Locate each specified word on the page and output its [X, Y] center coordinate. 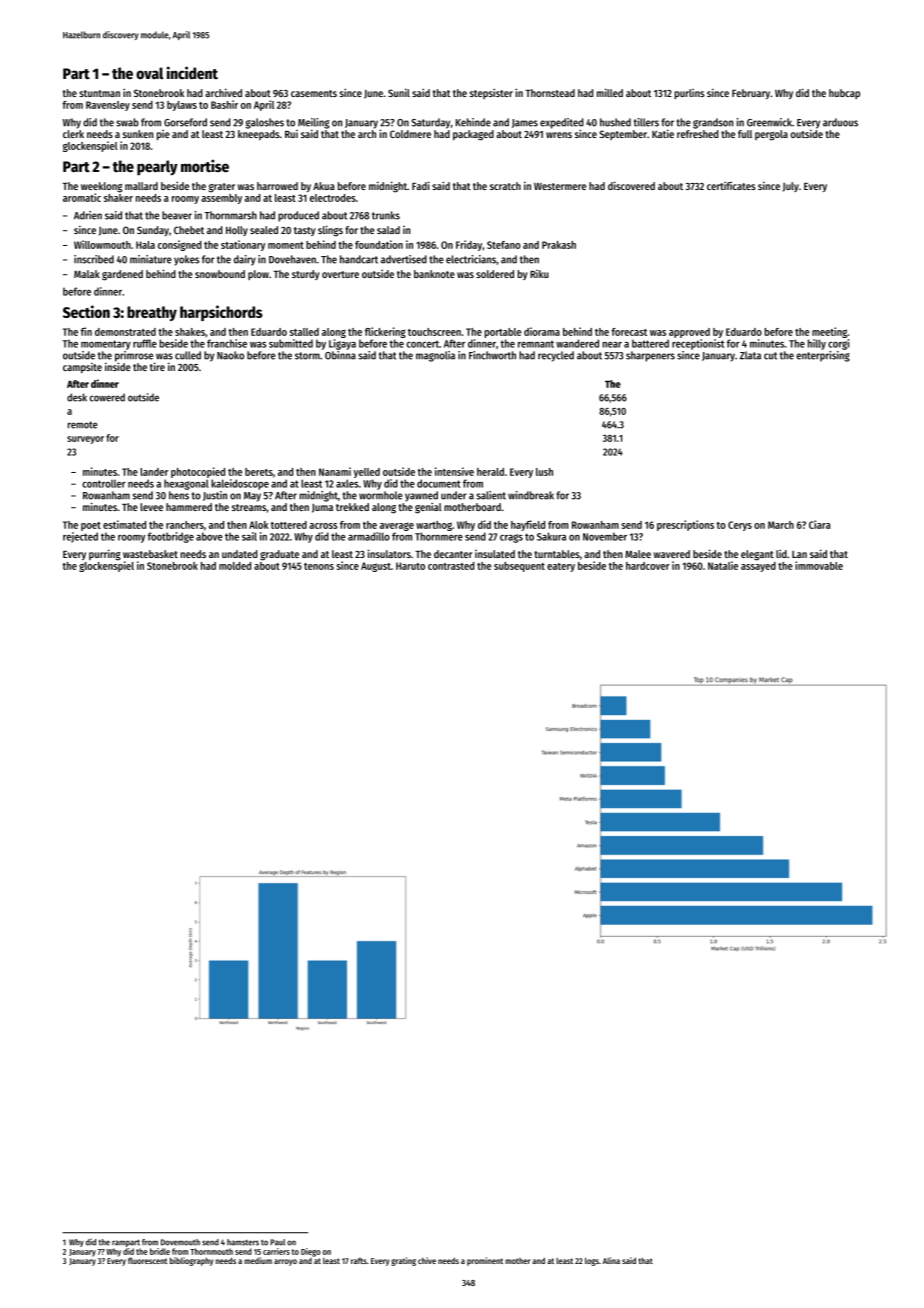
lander [154, 472]
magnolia [435, 356]
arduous [840, 122]
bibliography [191, 1261]
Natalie [723, 565]
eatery [561, 567]
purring [105, 555]
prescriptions [685, 525]
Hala [145, 245]
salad [388, 230]
